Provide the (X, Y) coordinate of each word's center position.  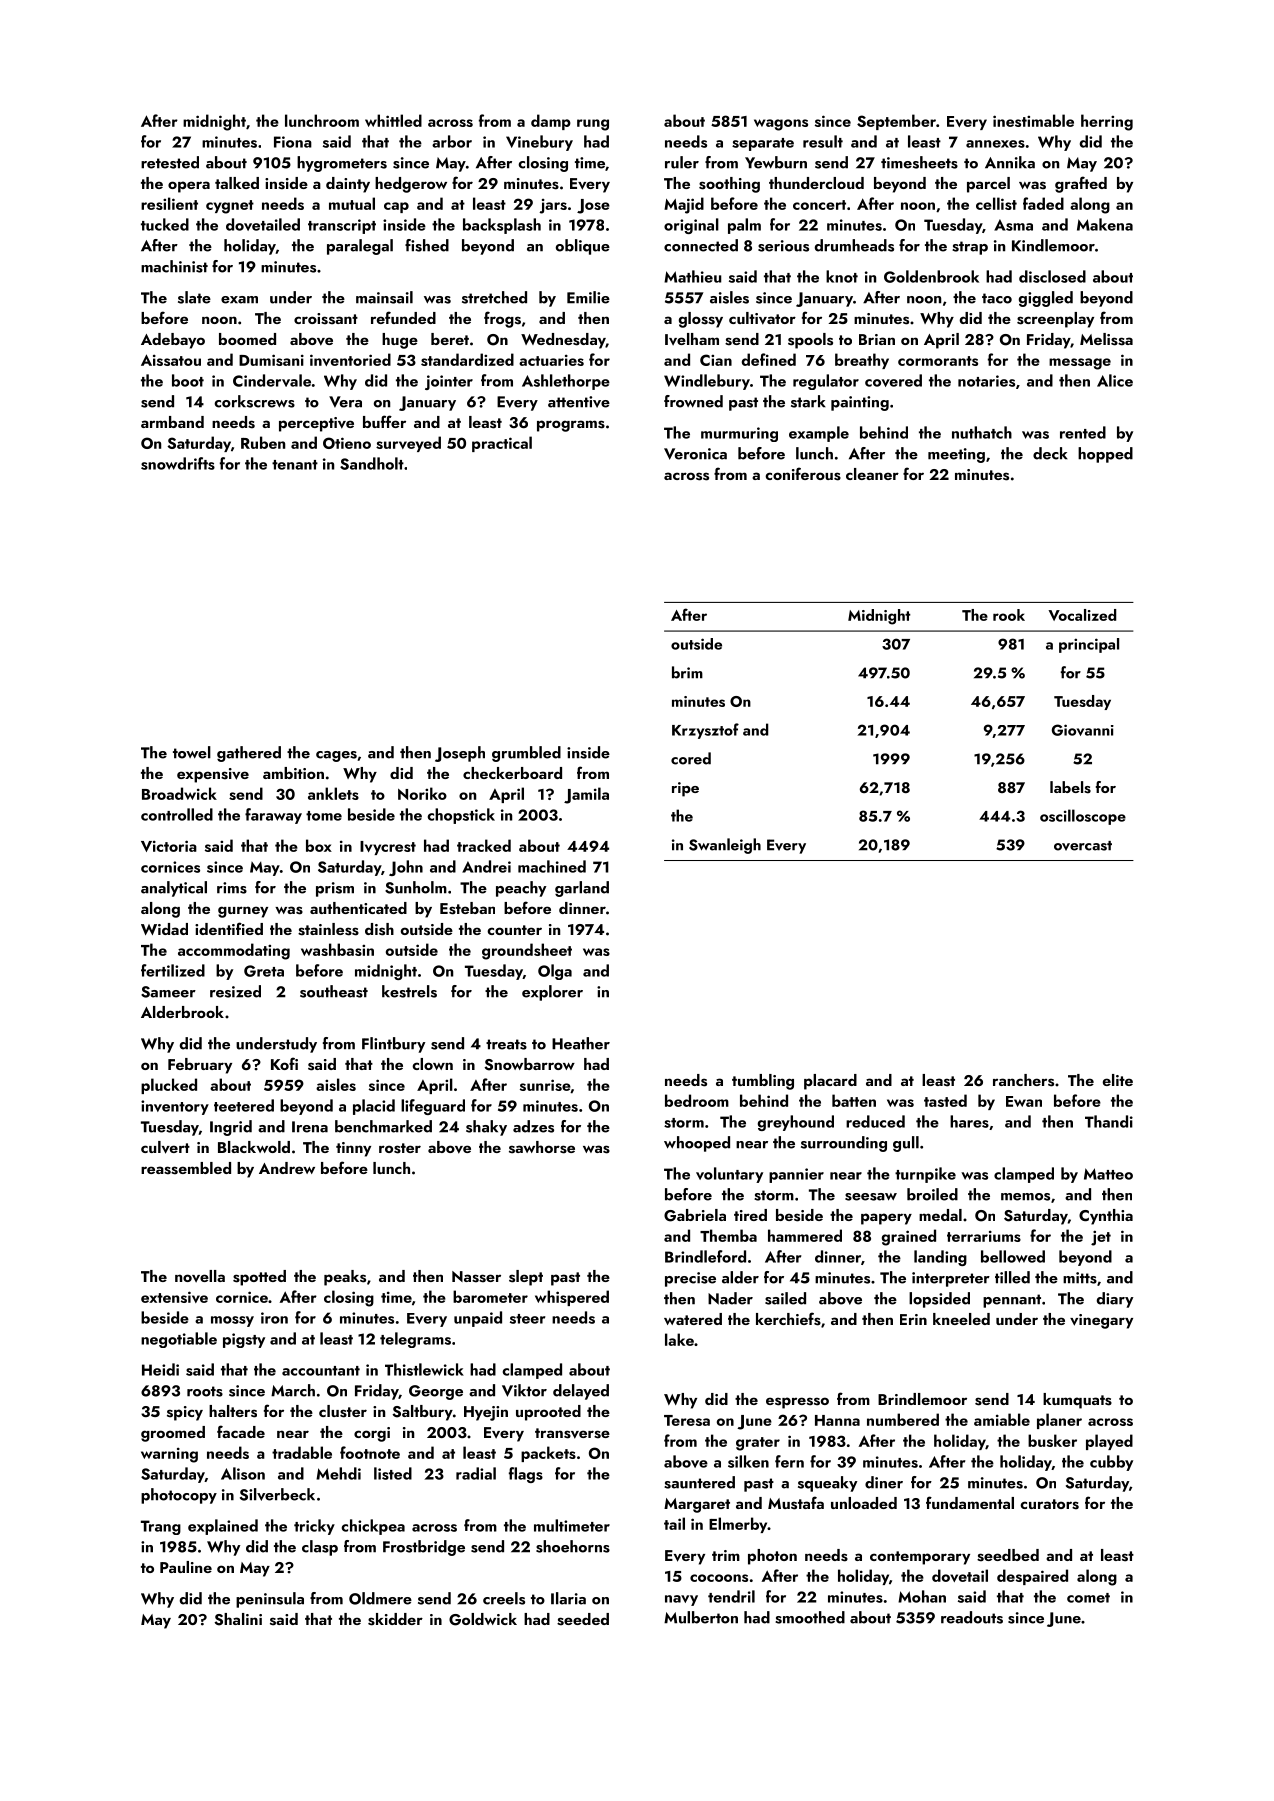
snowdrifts (178, 463)
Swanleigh (725, 846)
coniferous (803, 474)
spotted (259, 1278)
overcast (1083, 846)
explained (223, 1527)
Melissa (1106, 339)
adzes (533, 1126)
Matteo (1108, 1174)
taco (997, 298)
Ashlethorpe (566, 382)
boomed (247, 339)
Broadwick (179, 793)
